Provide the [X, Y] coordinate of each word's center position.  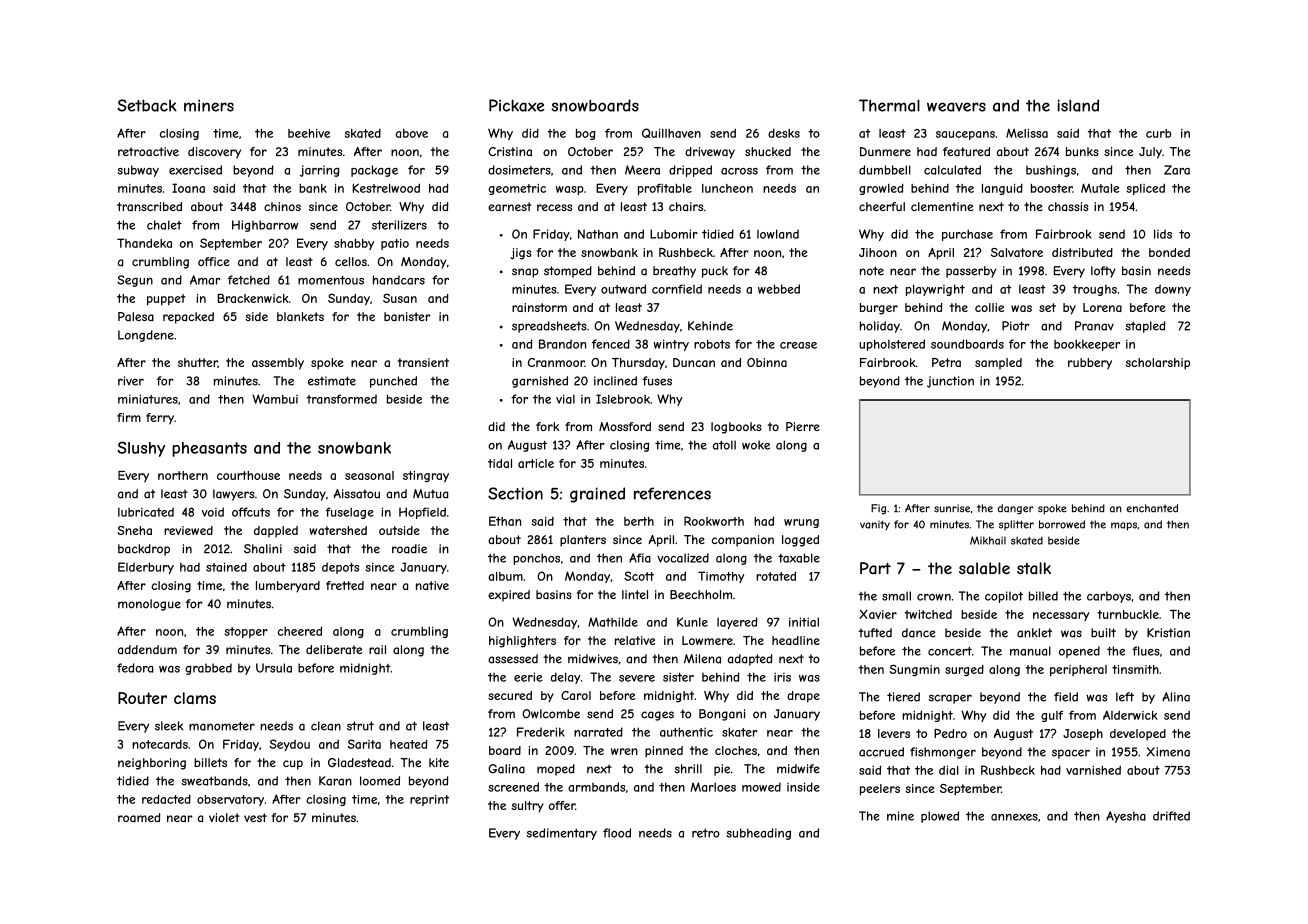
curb [1158, 133]
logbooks [736, 428]
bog [585, 134]
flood [617, 833]
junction [950, 382]
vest [255, 817]
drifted [1171, 816]
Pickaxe [517, 105]
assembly [278, 364]
